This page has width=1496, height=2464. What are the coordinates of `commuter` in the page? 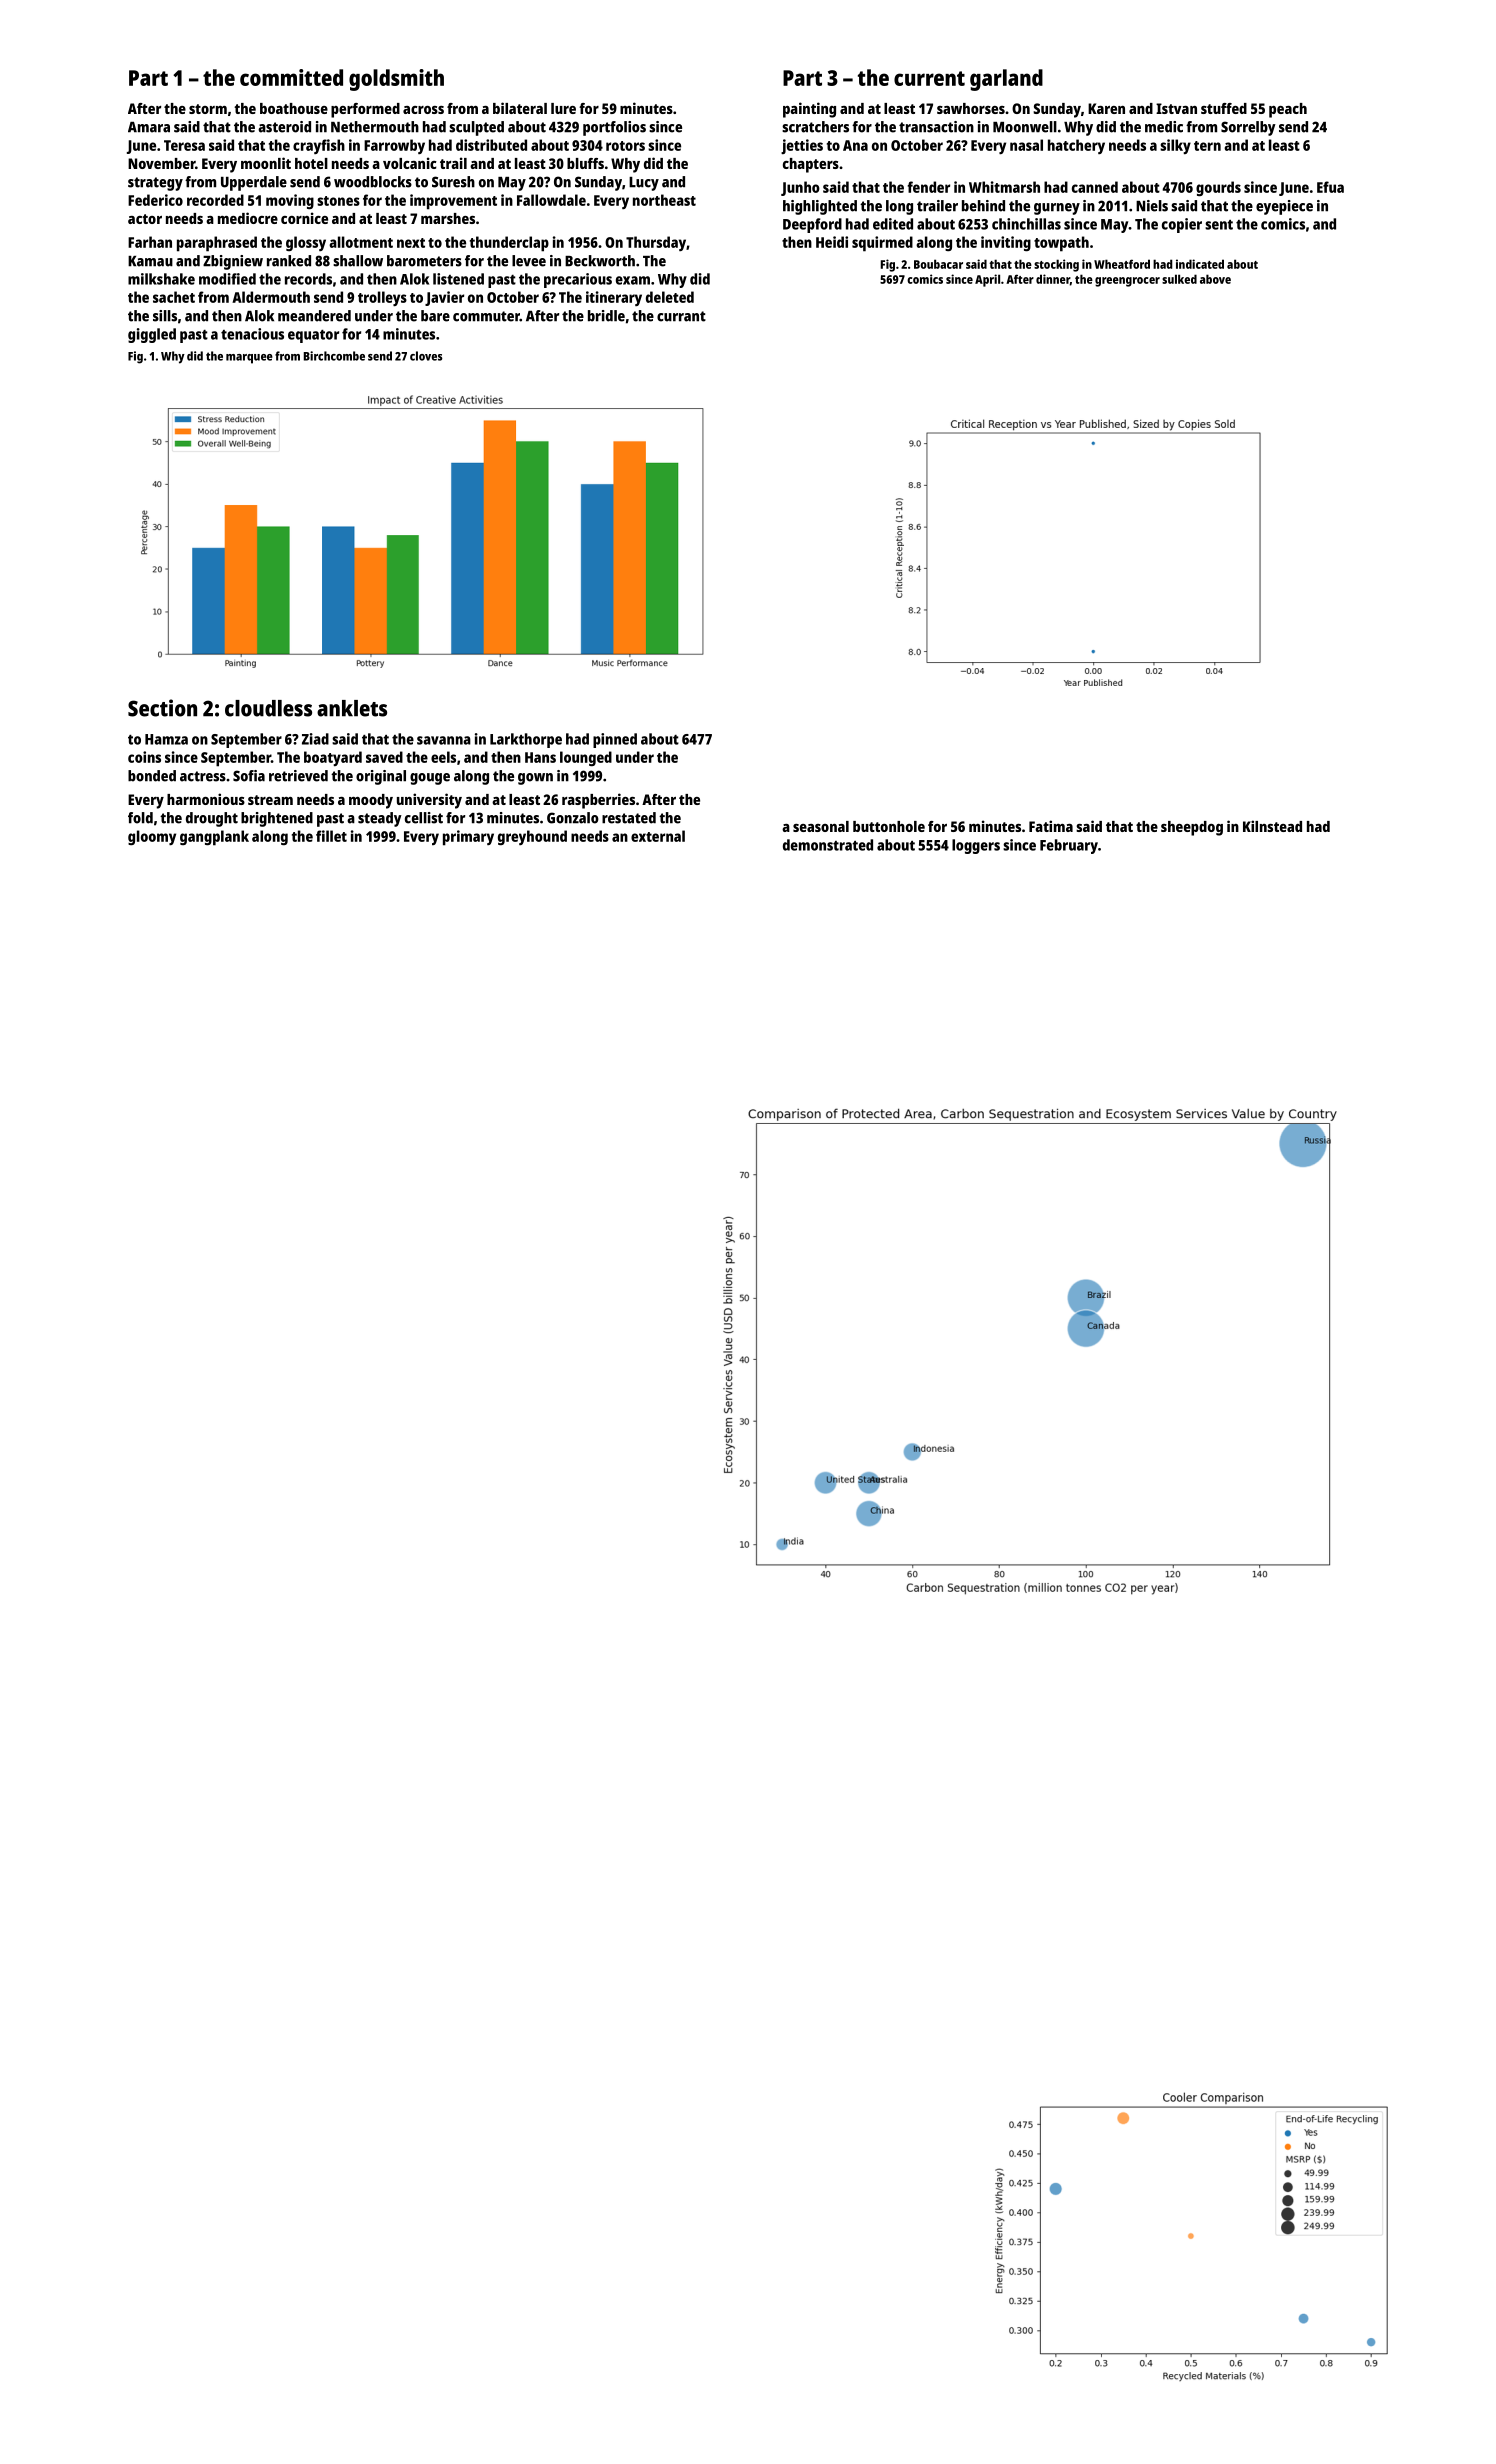 It's located at (486, 316).
